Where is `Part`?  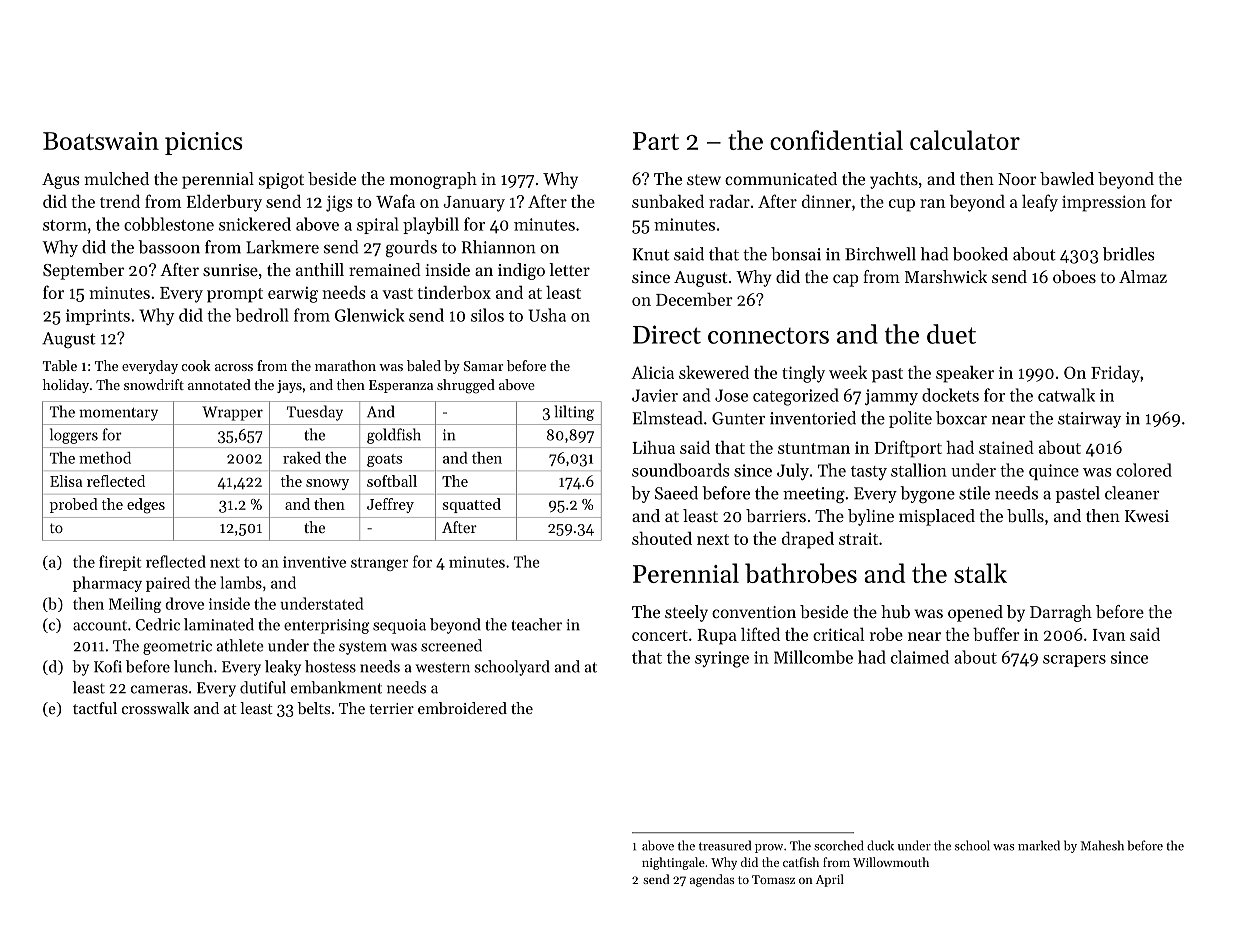
Part is located at coordinates (656, 141).
